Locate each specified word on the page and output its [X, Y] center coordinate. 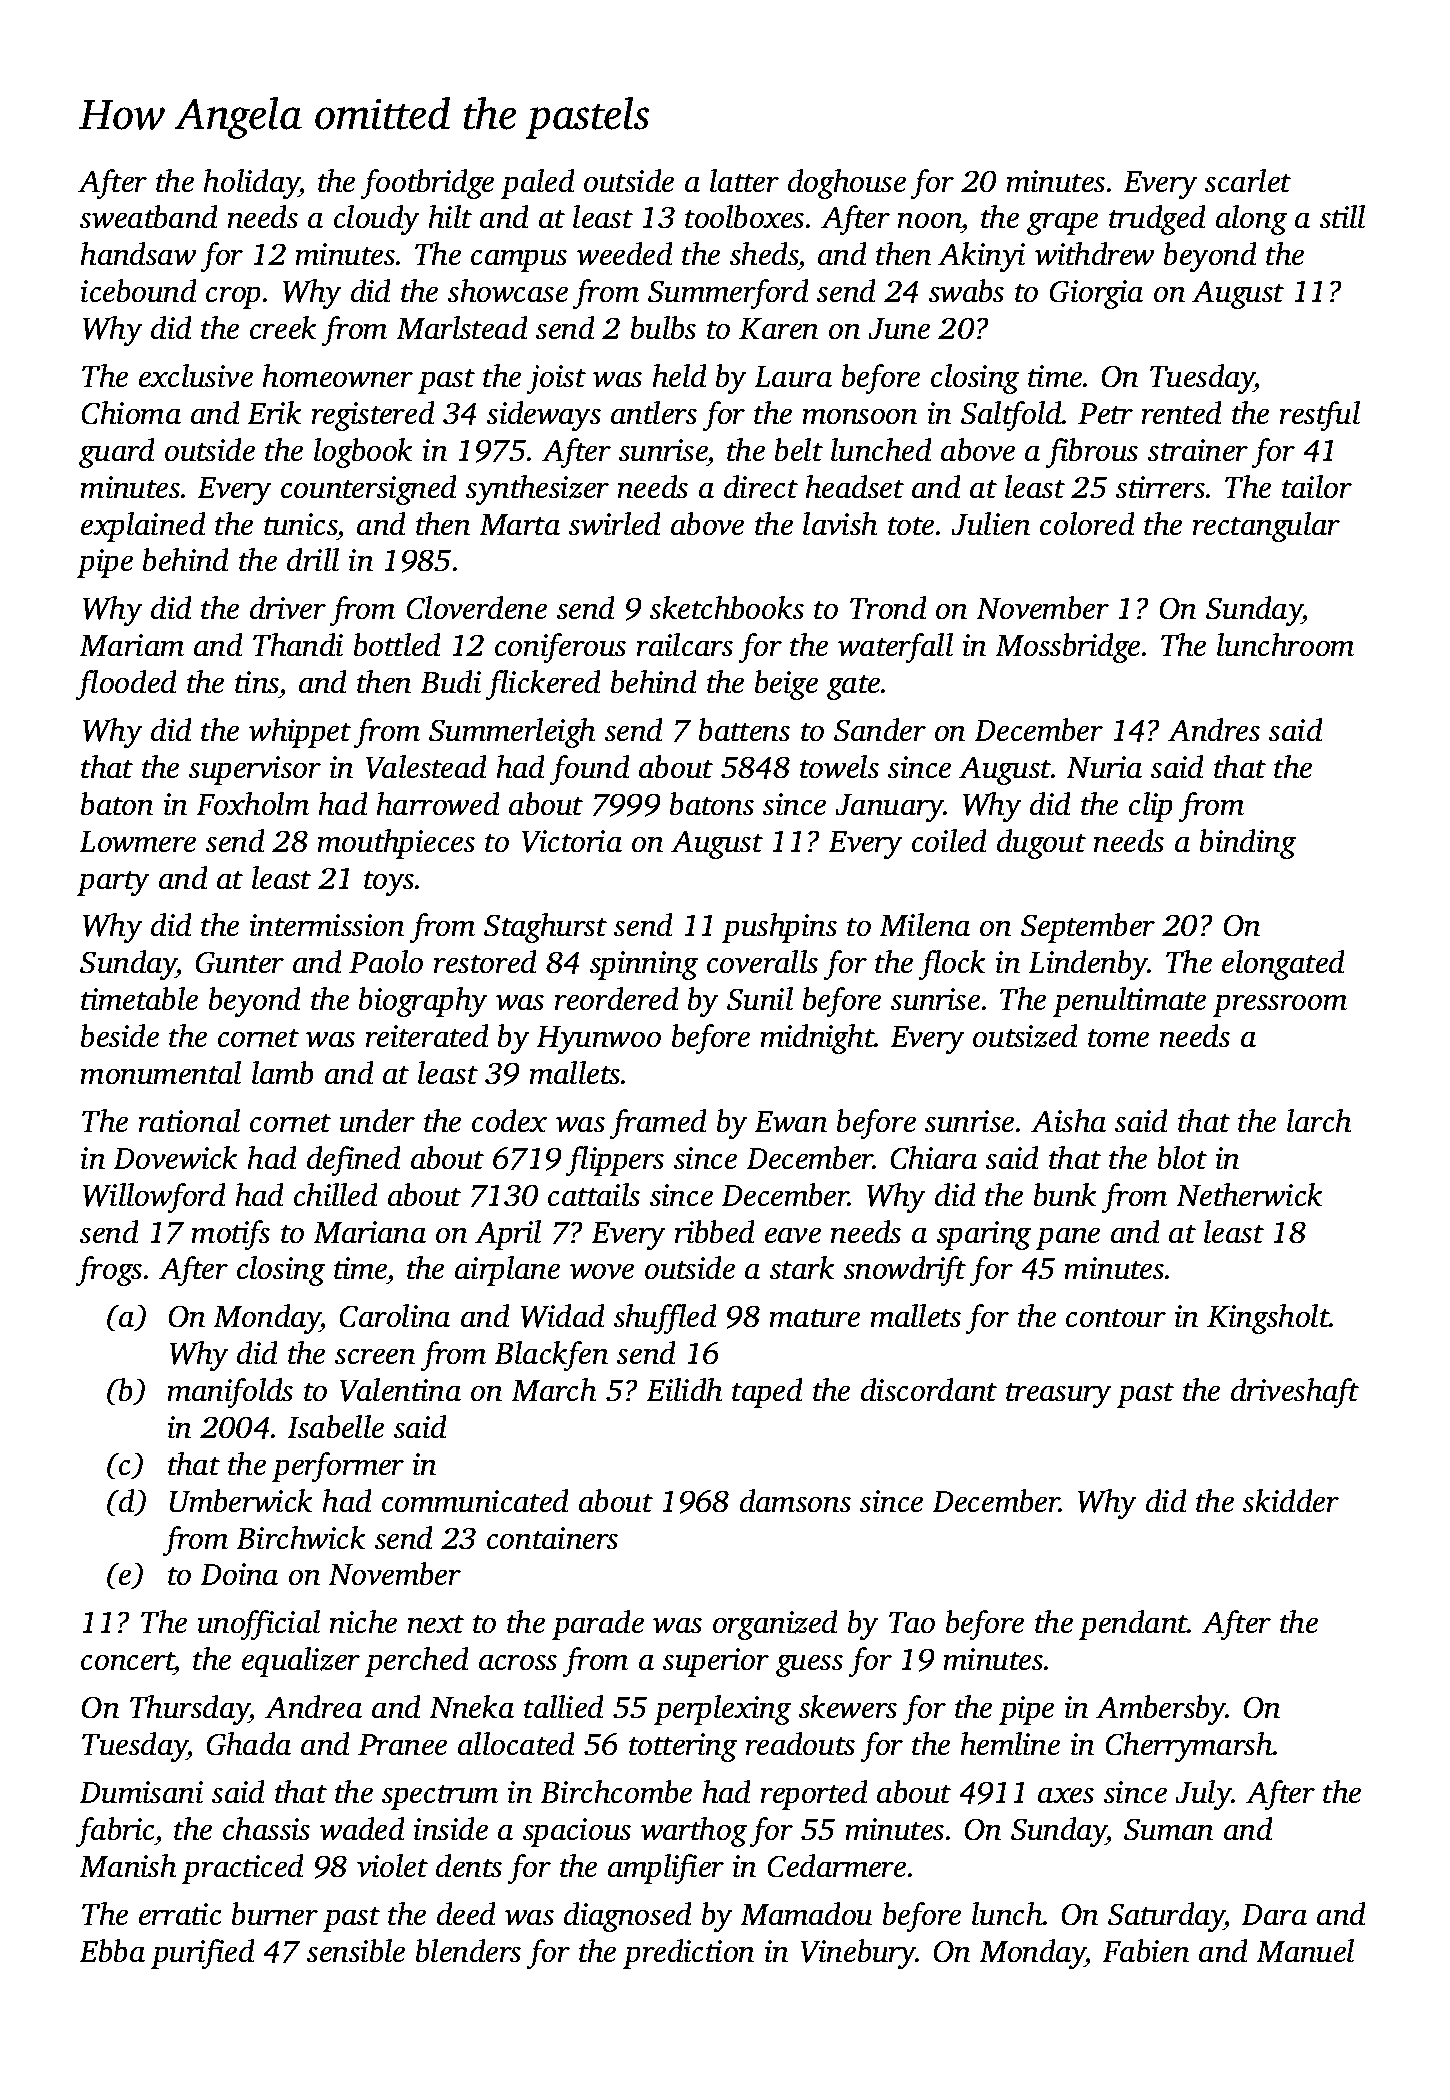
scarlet [1248, 181]
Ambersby [1161, 1710]
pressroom [1280, 1005]
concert [128, 1663]
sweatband [149, 217]
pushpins [779, 928]
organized [775, 1625]
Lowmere [137, 842]
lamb [283, 1073]
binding [1247, 844]
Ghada [248, 1744]
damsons [795, 1501]
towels [839, 767]
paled [538, 184]
